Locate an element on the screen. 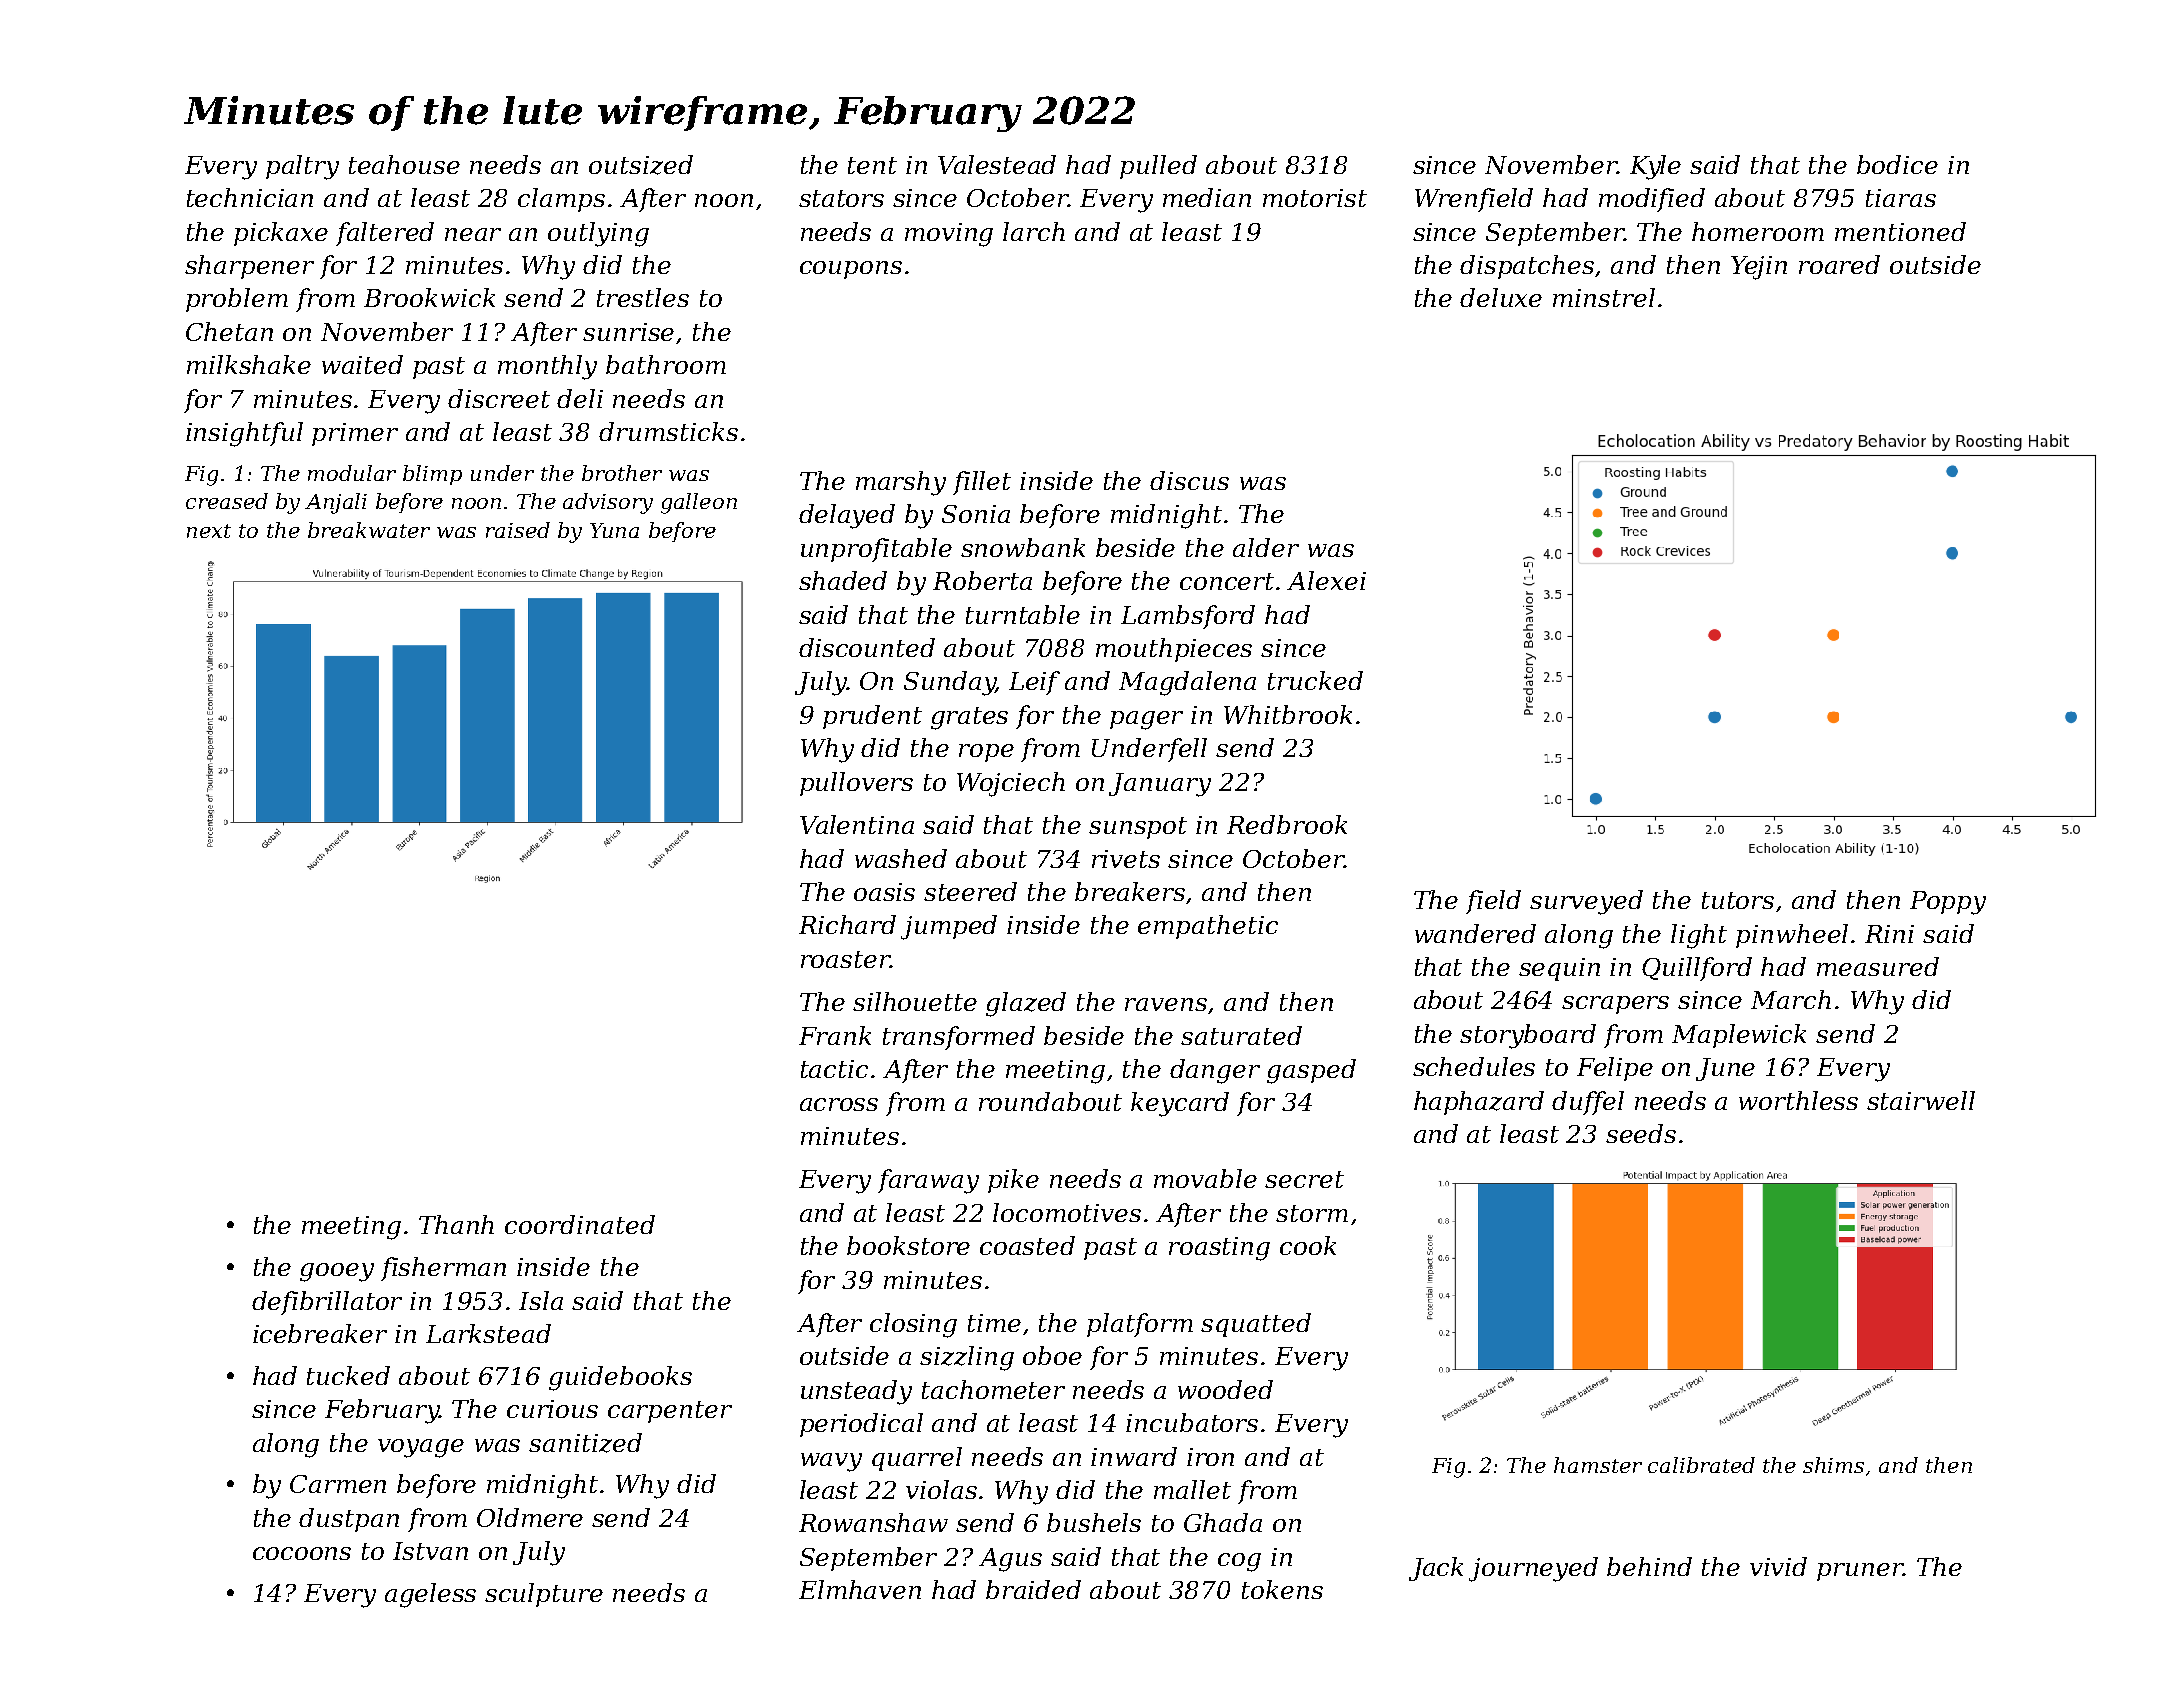  bodice is located at coordinates (1897, 164).
